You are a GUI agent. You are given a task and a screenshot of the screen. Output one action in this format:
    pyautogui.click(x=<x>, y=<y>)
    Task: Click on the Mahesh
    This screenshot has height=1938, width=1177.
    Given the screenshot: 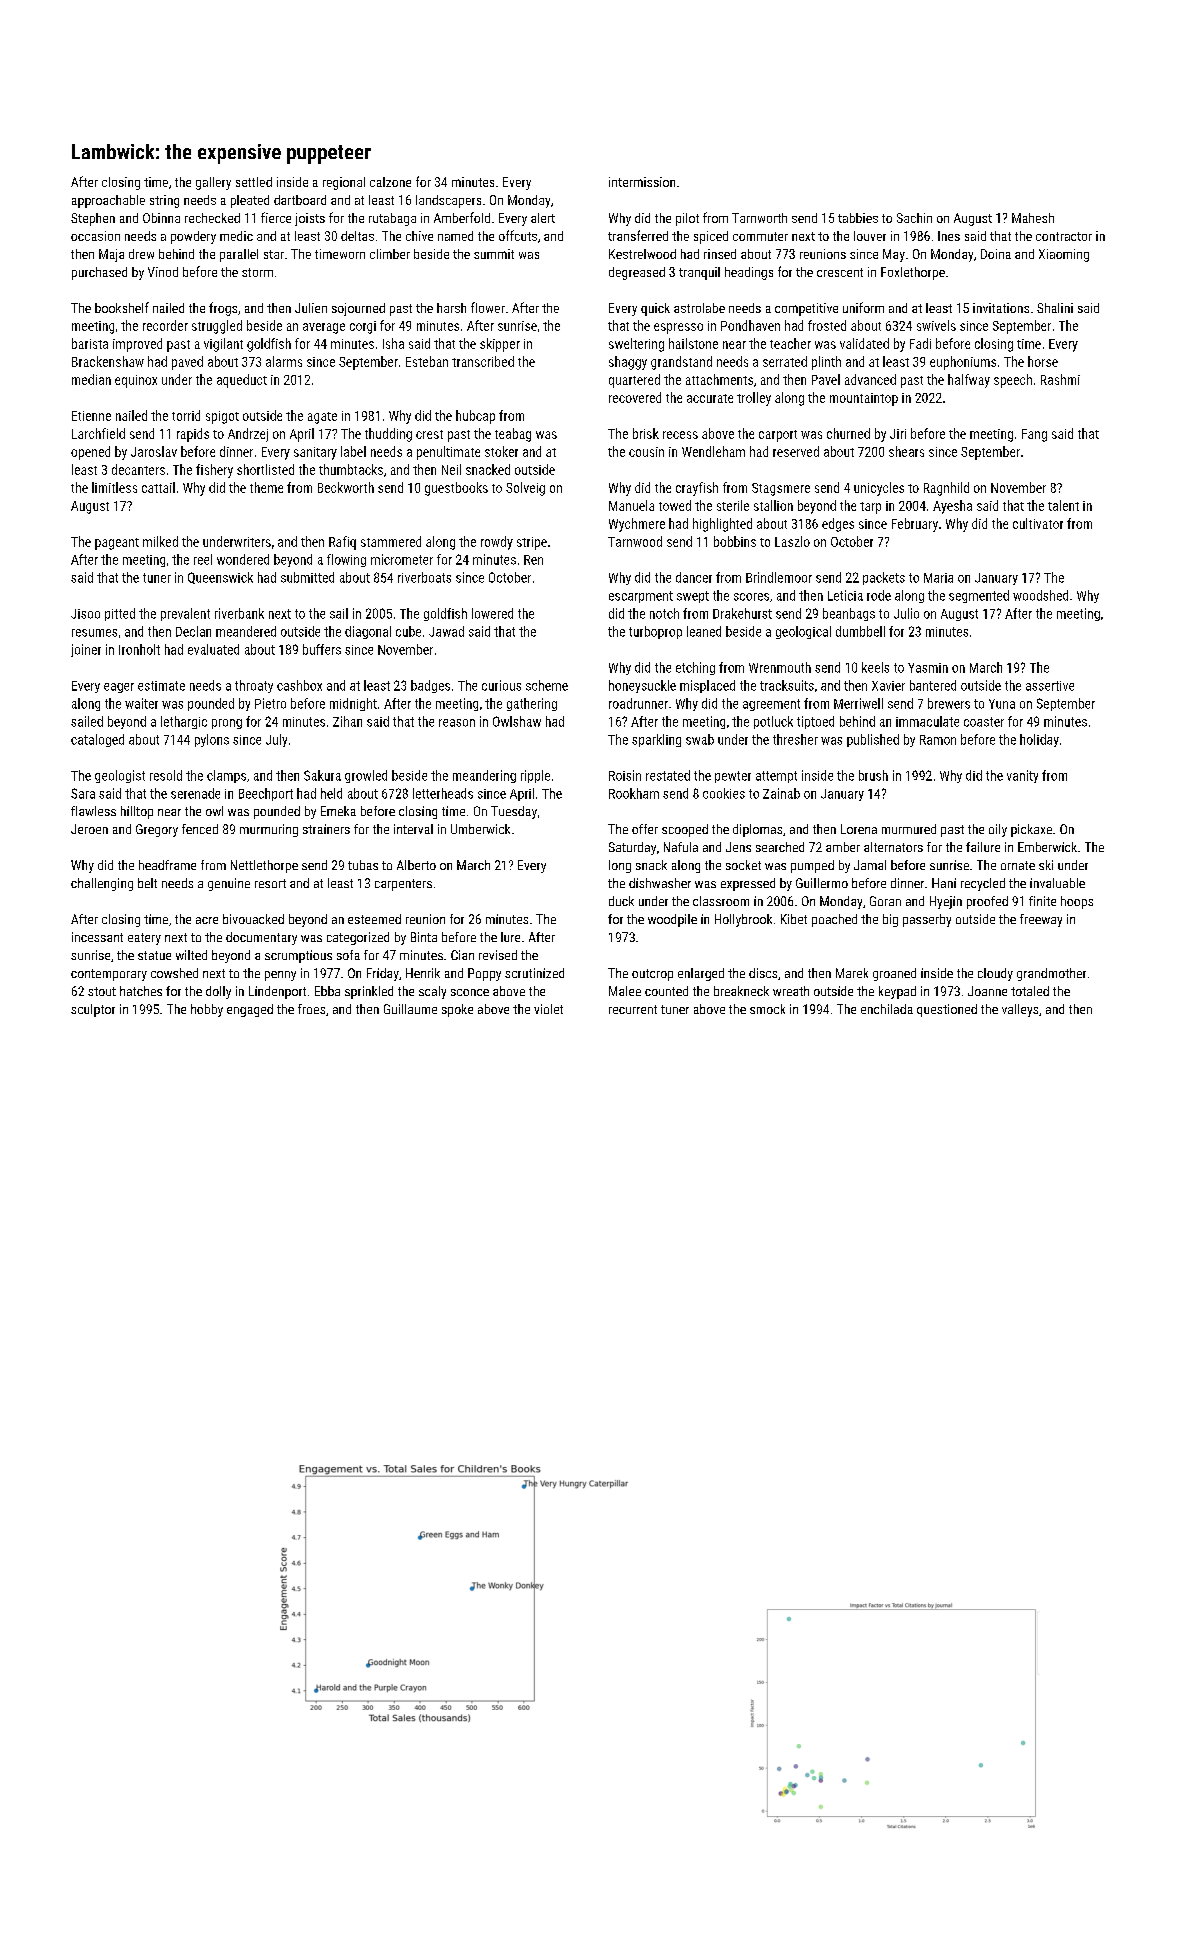 What is the action you would take?
    pyautogui.click(x=1033, y=218)
